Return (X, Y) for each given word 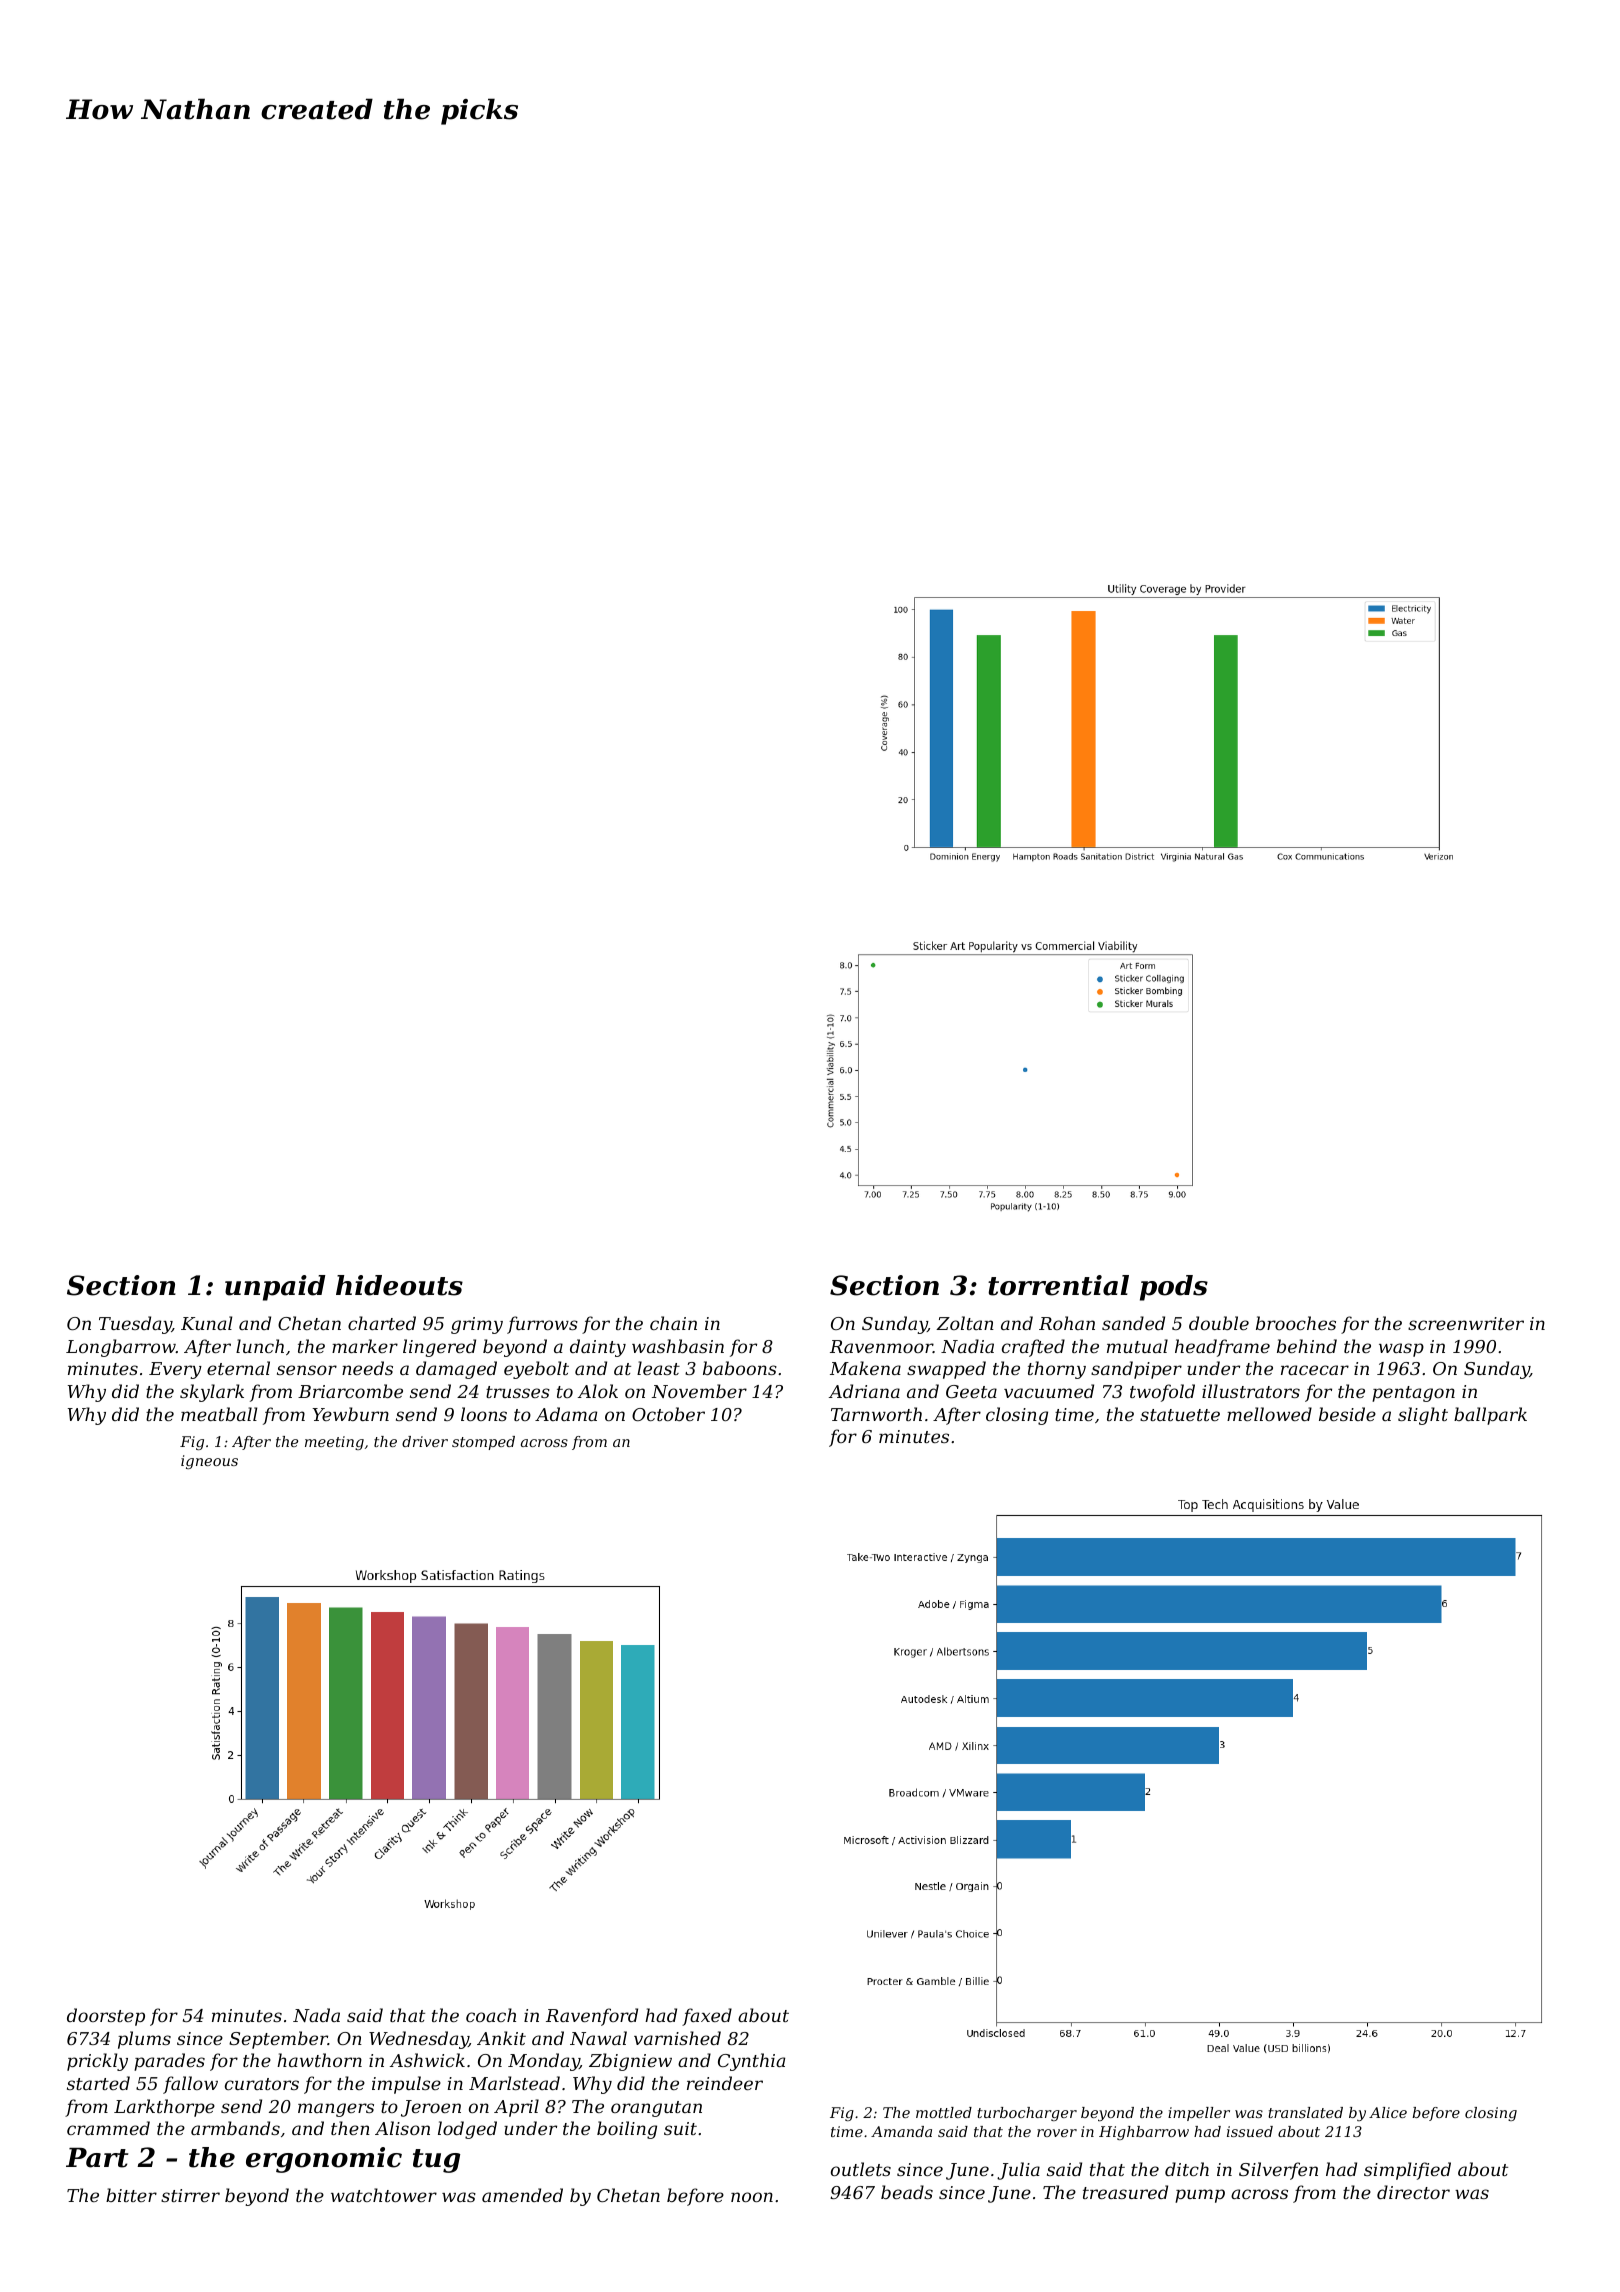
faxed (707, 2017)
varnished (677, 2038)
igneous (209, 1462)
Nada (316, 2015)
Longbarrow (121, 1348)
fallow (190, 2085)
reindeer (725, 2083)
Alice (1388, 2112)
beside (1347, 1414)
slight (1423, 1416)
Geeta (971, 1391)
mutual (1137, 1346)
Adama (566, 1414)
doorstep (106, 2017)
